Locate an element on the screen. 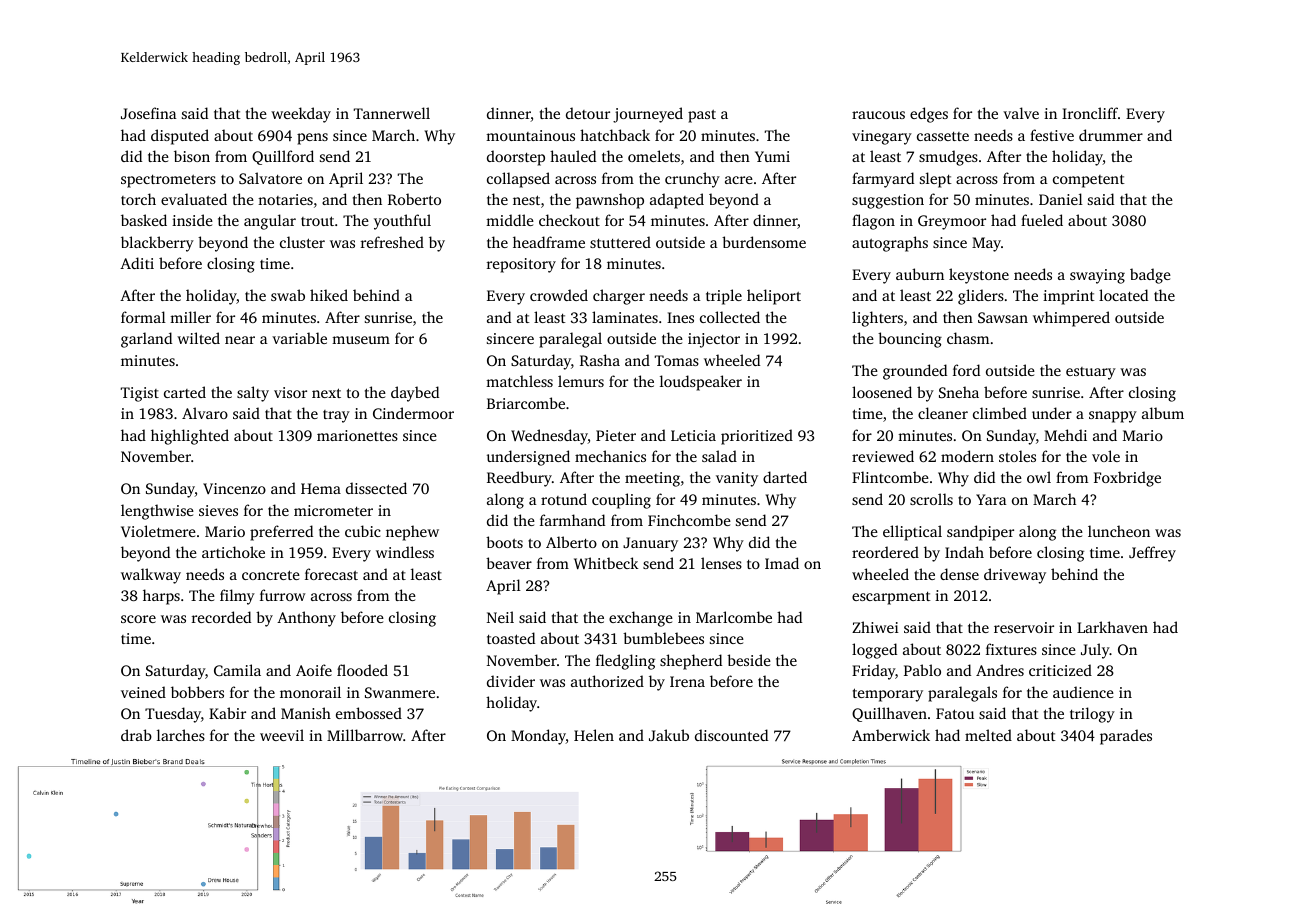 The height and width of the screenshot is (924, 1308). Daniel is located at coordinates (1061, 199).
